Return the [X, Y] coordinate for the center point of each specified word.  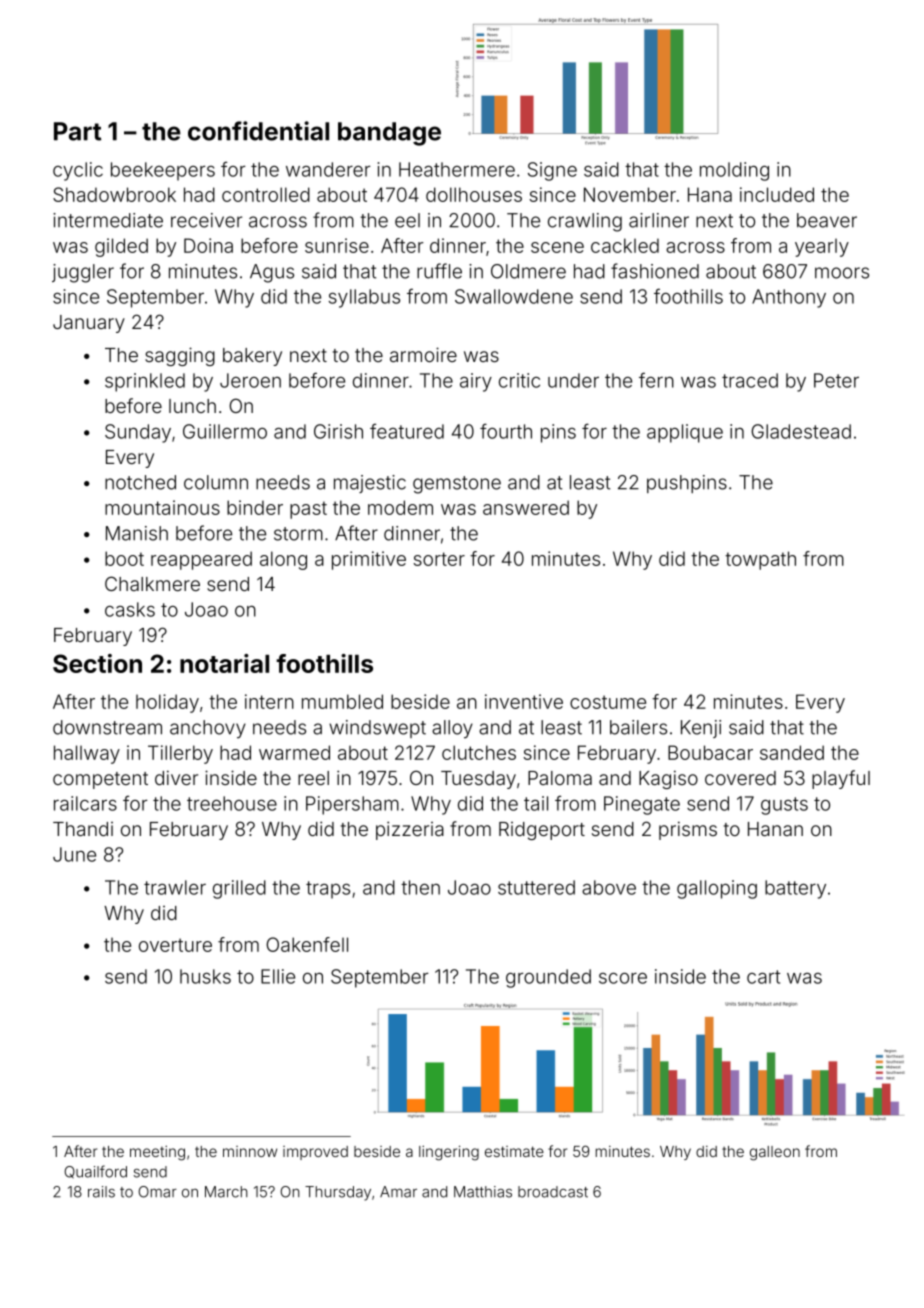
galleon [775, 1153]
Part [77, 131]
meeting [157, 1153]
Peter [836, 380]
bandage [389, 134]
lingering [449, 1153]
